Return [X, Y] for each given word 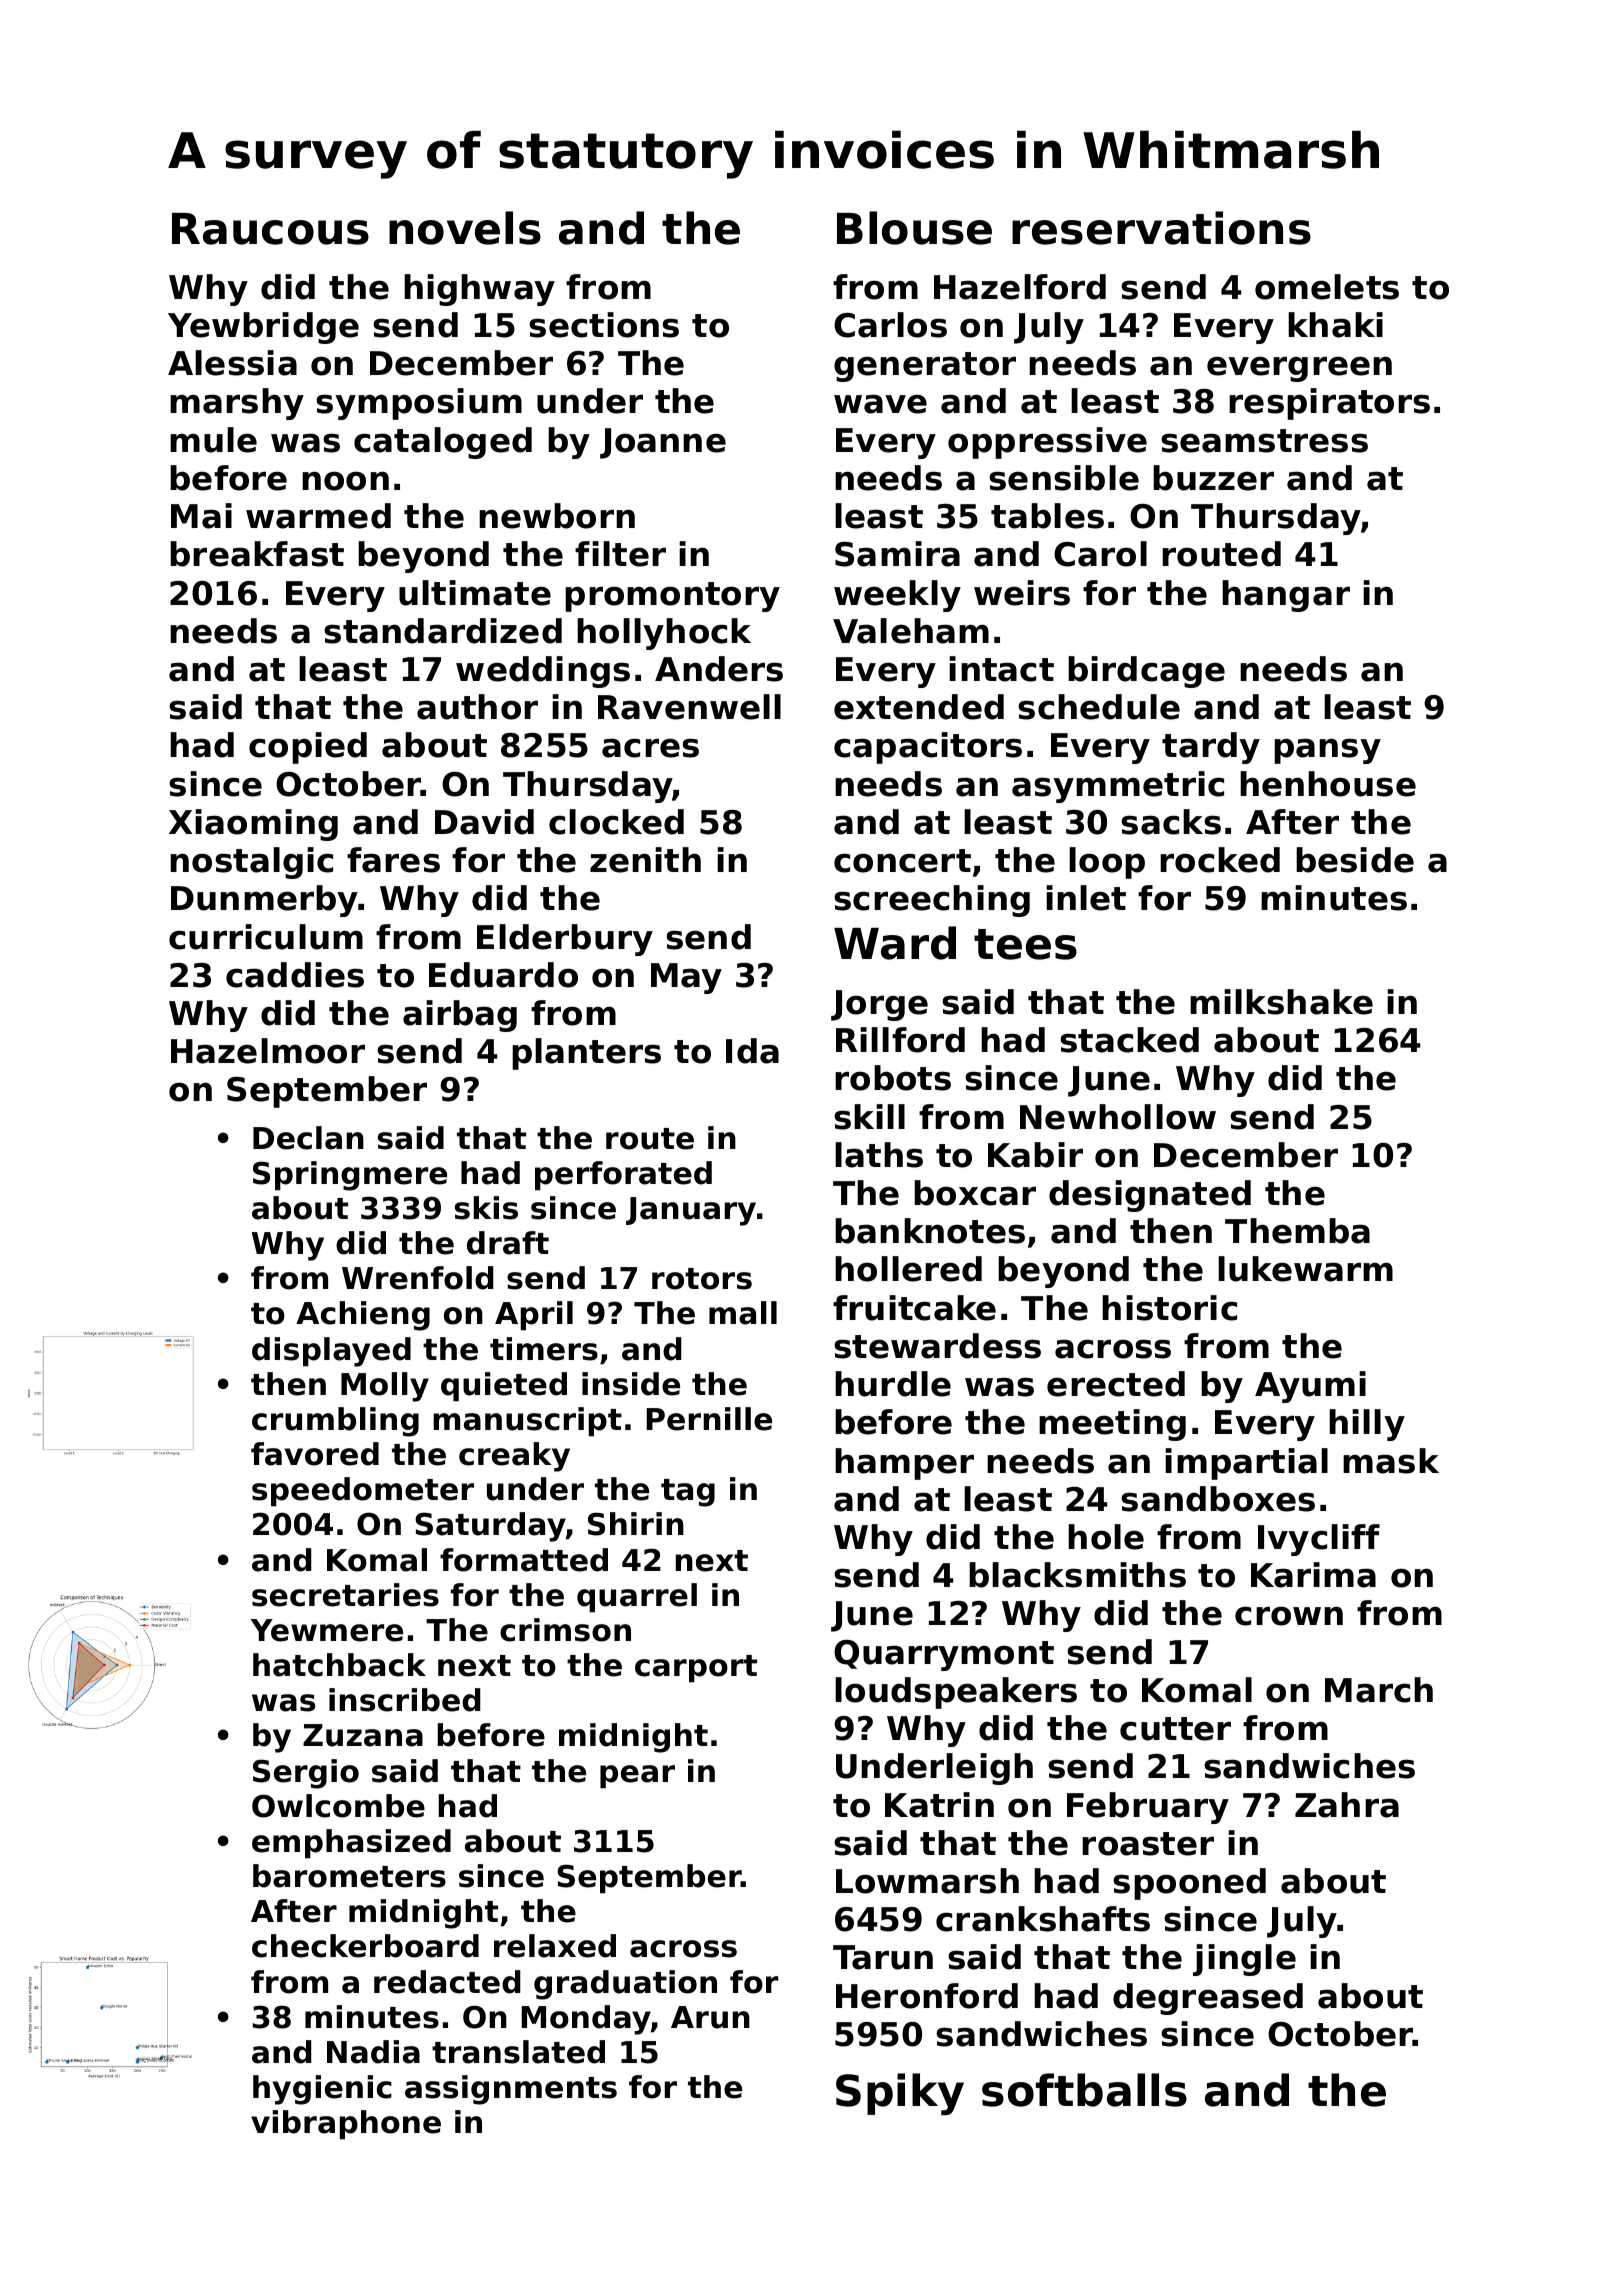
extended [919, 707]
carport [696, 1669]
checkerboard [365, 1946]
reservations [1161, 228]
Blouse [914, 228]
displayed [331, 1352]
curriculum [266, 937]
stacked [1129, 1040]
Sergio [306, 1774]
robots [893, 1078]
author [477, 707]
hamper [904, 1464]
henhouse [1328, 784]
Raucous [270, 229]
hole [1106, 1537]
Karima [1313, 1575]
